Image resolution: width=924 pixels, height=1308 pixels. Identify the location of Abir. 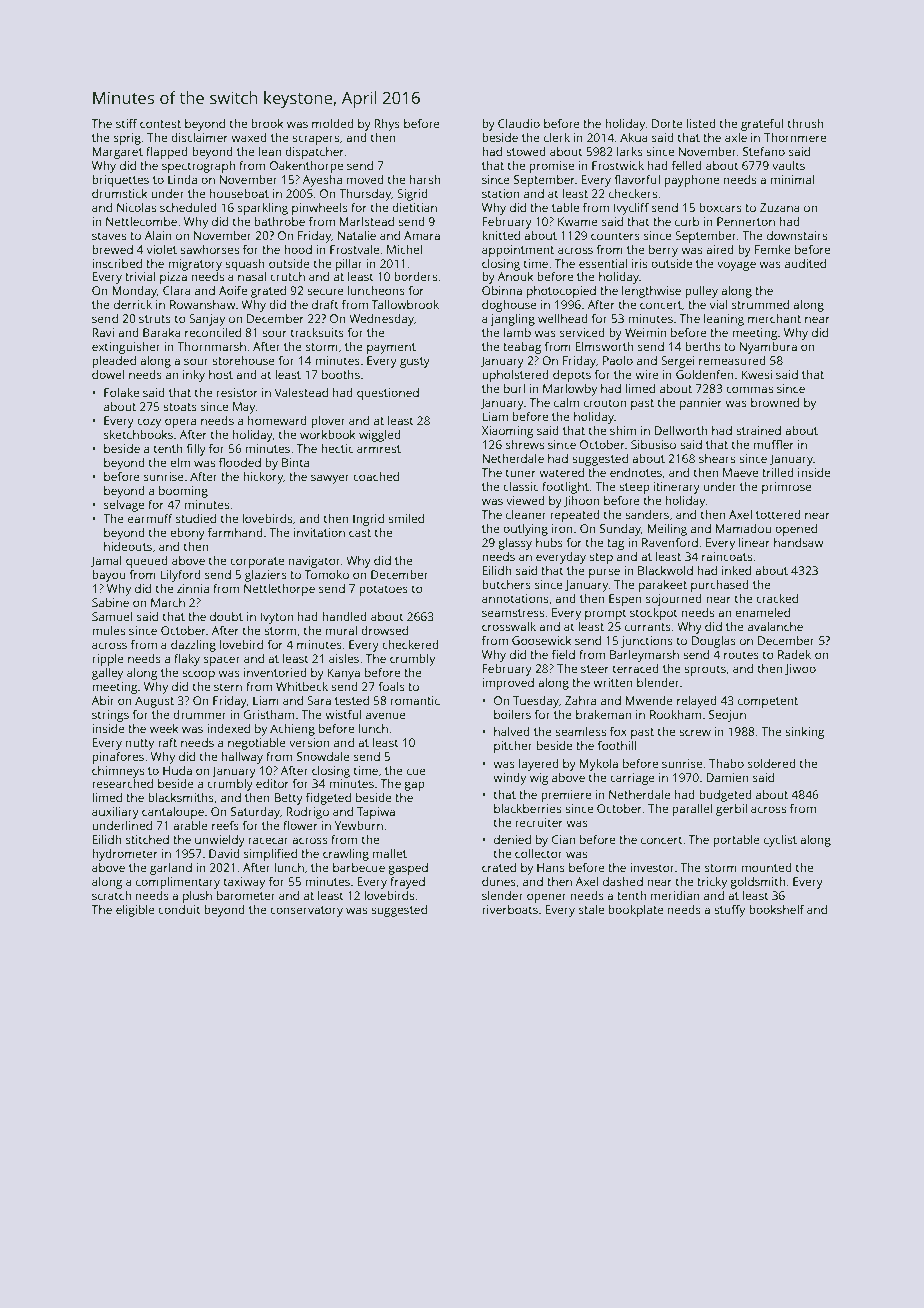
(102, 700).
